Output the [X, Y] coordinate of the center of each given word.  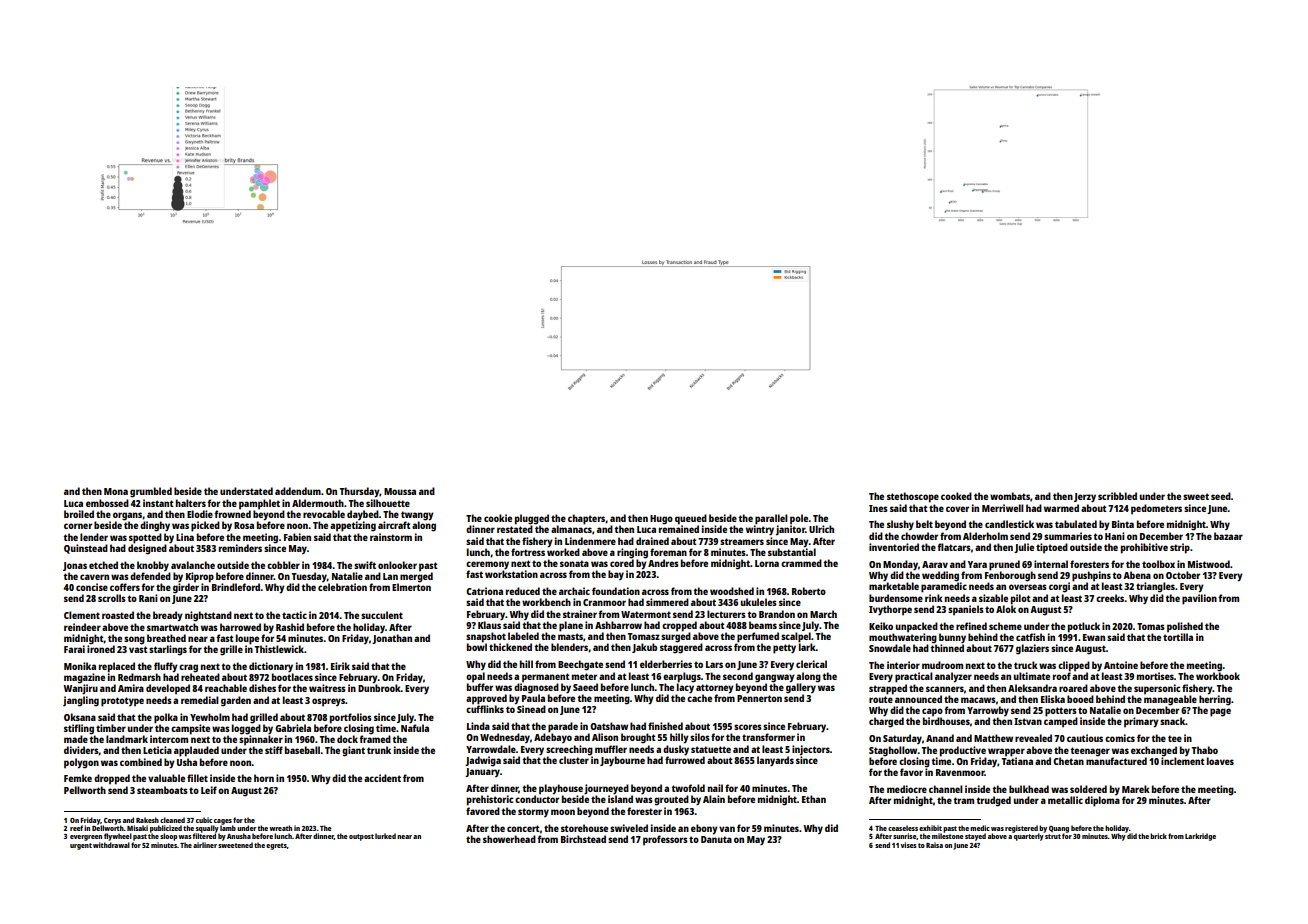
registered [1021, 829]
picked [205, 526]
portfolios [351, 718]
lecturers [726, 614]
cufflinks [485, 709]
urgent [81, 846]
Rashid [290, 627]
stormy [533, 812]
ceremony [487, 565]
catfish [1030, 637]
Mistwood [1209, 564]
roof [1062, 676]
